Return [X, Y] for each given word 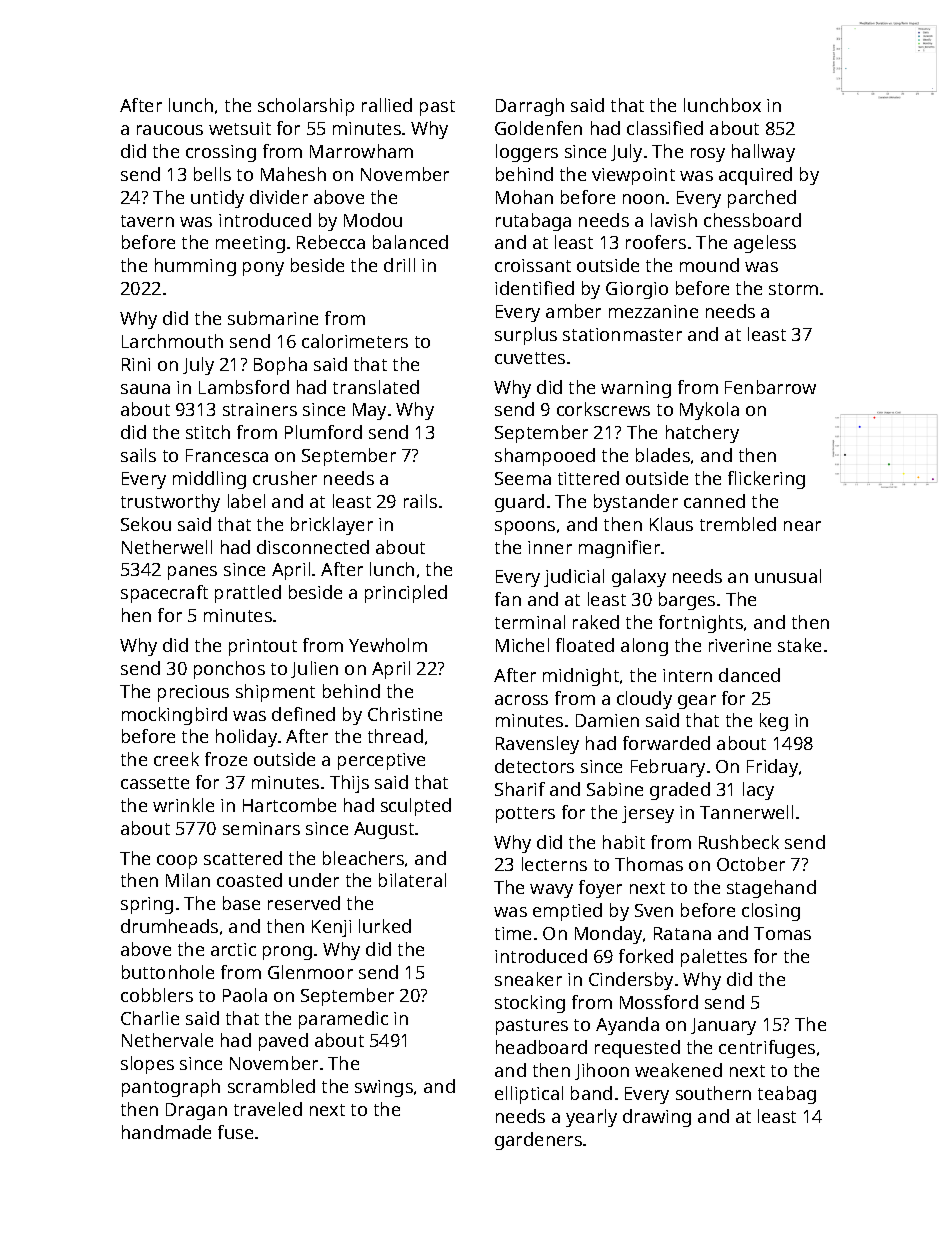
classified [665, 128]
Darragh [530, 107]
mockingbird [174, 716]
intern [687, 675]
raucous [170, 130]
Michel [522, 645]
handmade [166, 1132]
